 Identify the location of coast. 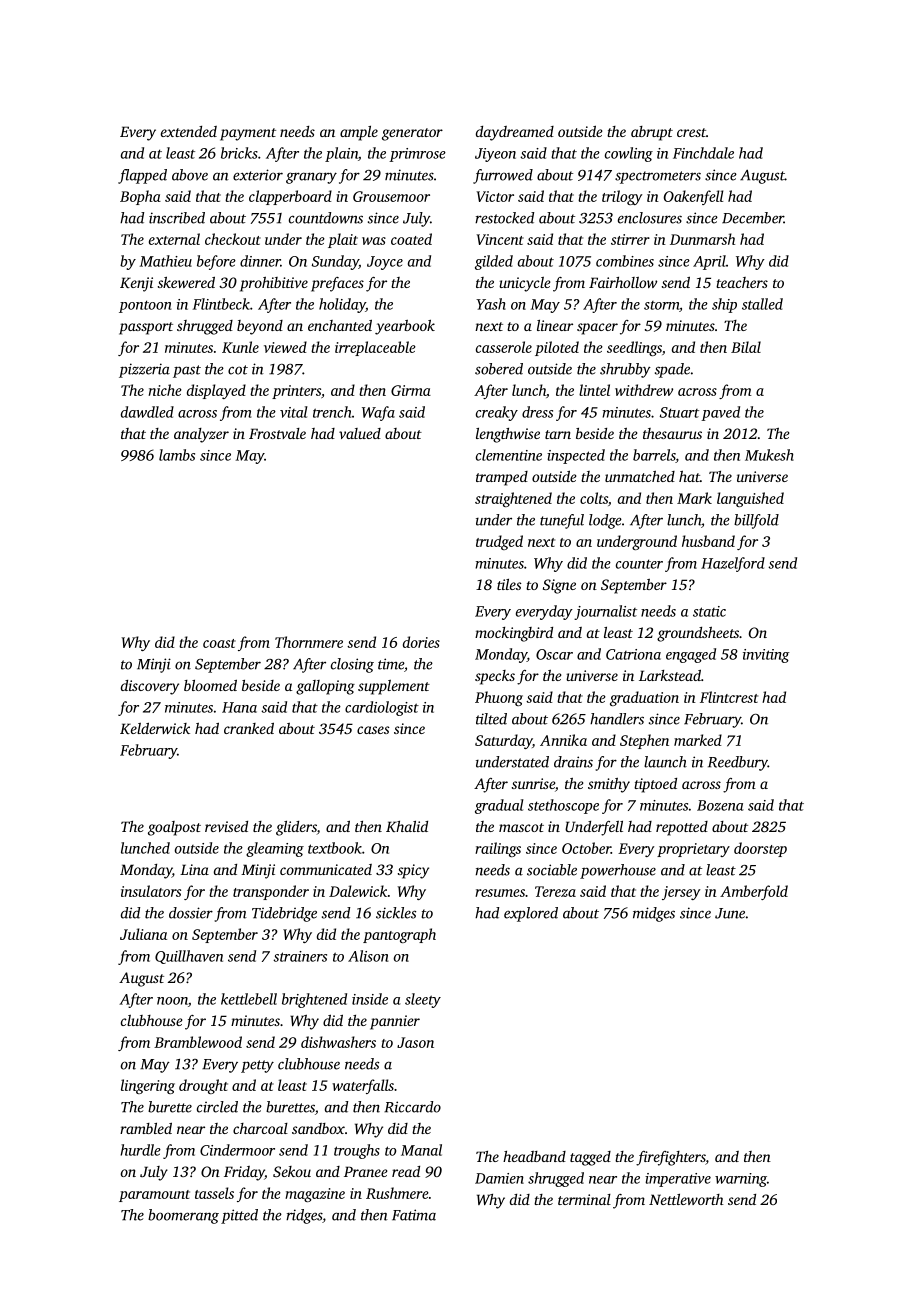
(219, 643).
